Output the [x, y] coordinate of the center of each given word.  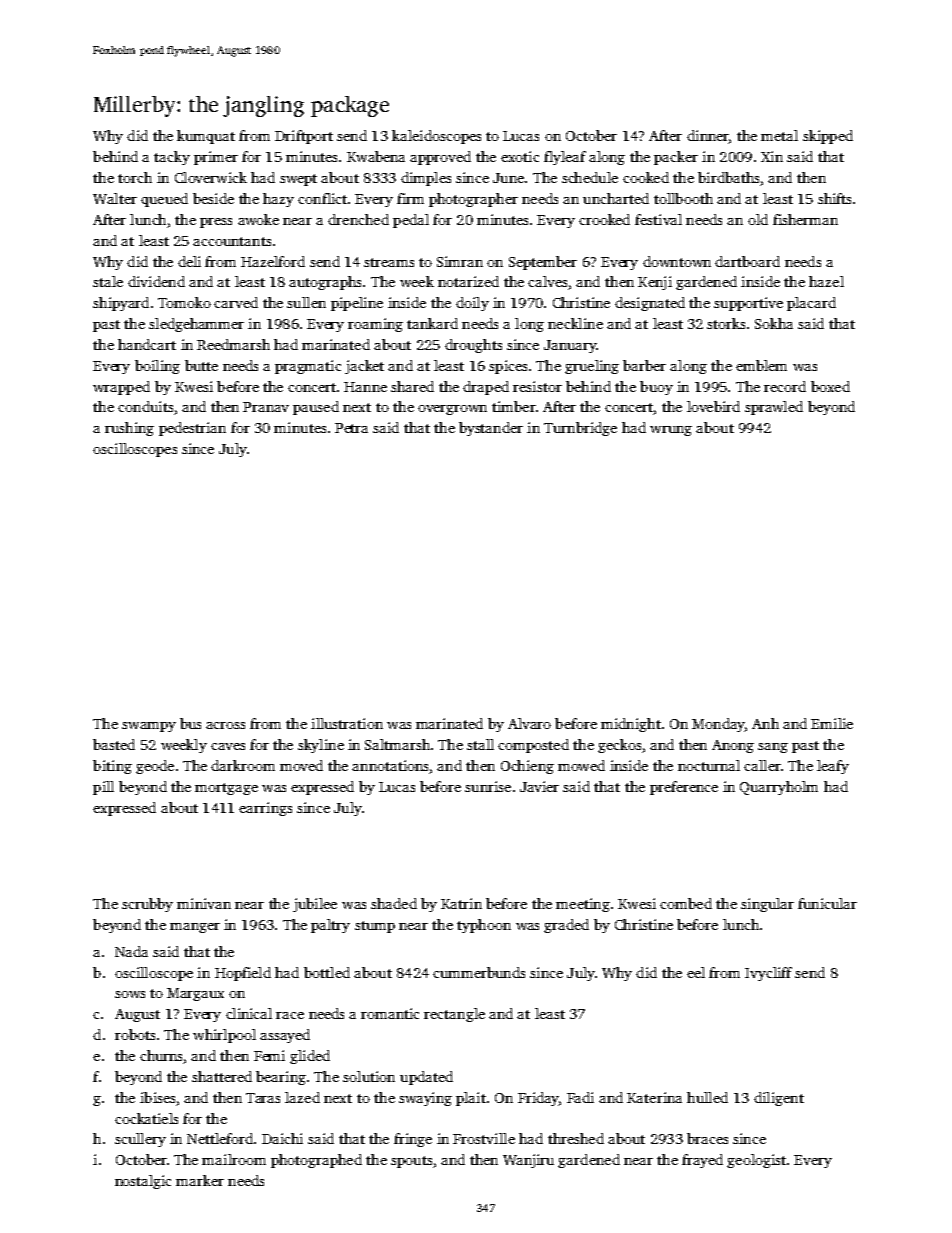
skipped [828, 137]
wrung [671, 431]
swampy [149, 727]
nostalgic [143, 1182]
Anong [733, 746]
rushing [129, 429]
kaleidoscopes [436, 137]
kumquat [206, 137]
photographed [316, 1161]
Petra [351, 428]
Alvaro [529, 723]
